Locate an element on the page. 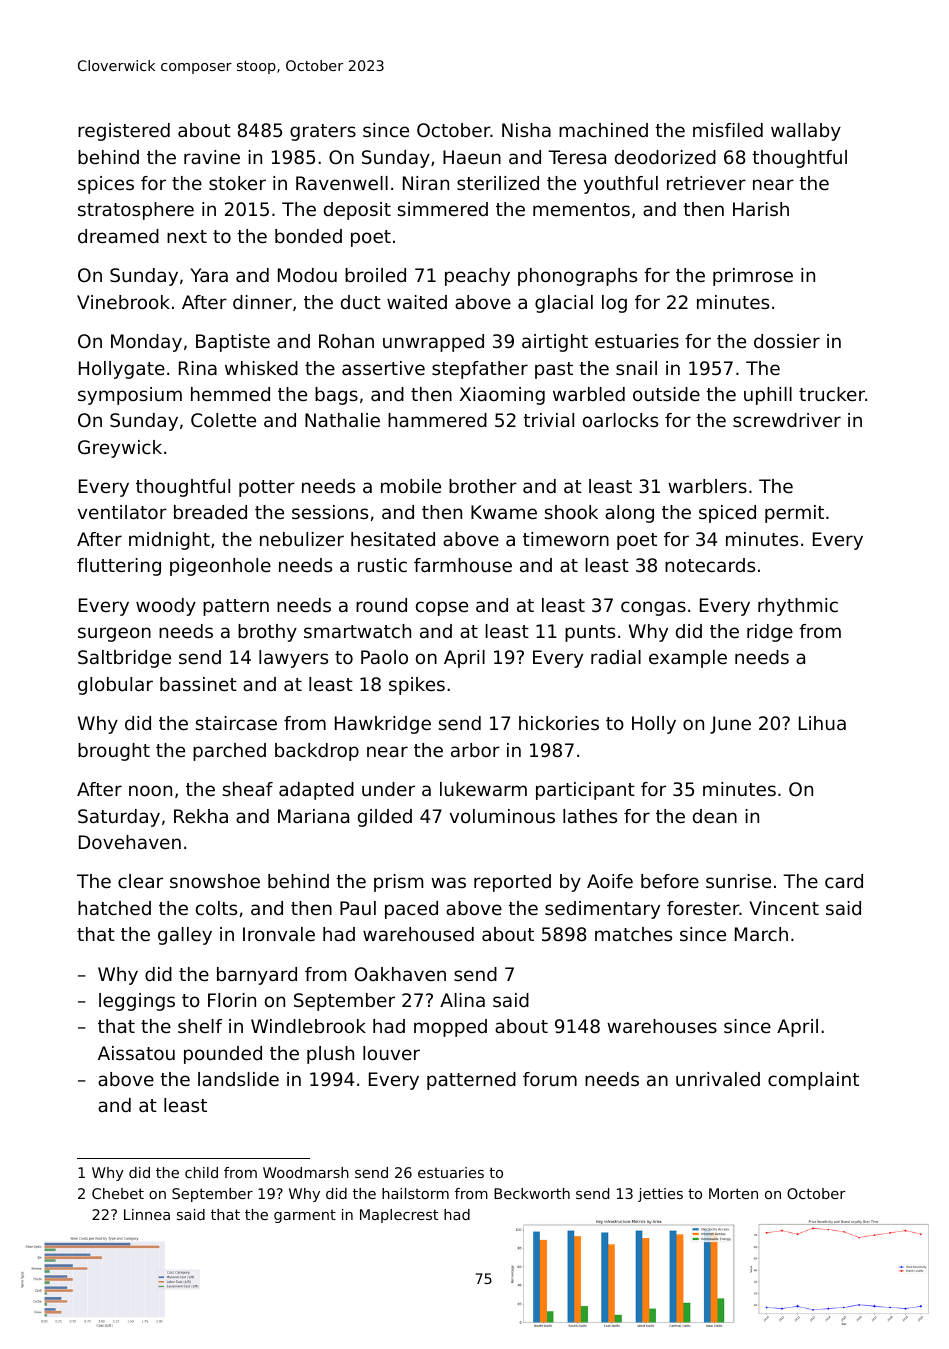  forum is located at coordinates (550, 1079).
